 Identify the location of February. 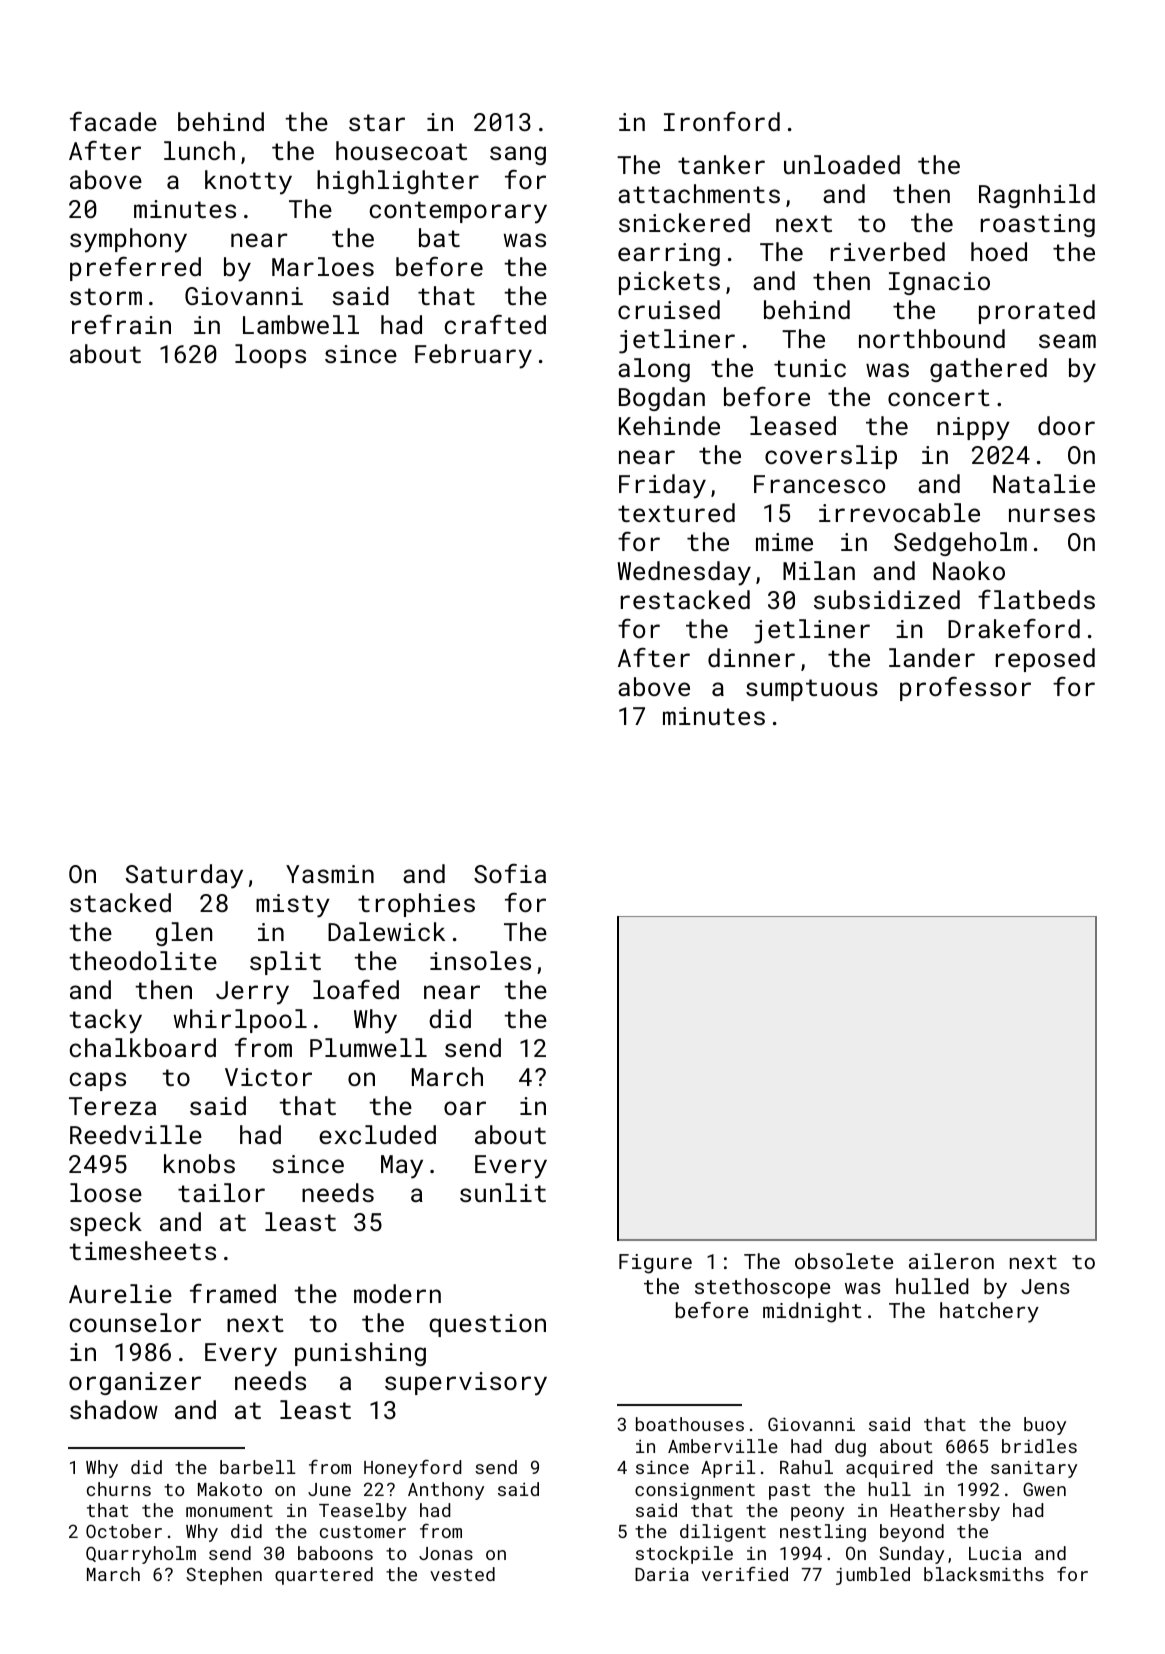
(473, 356).
